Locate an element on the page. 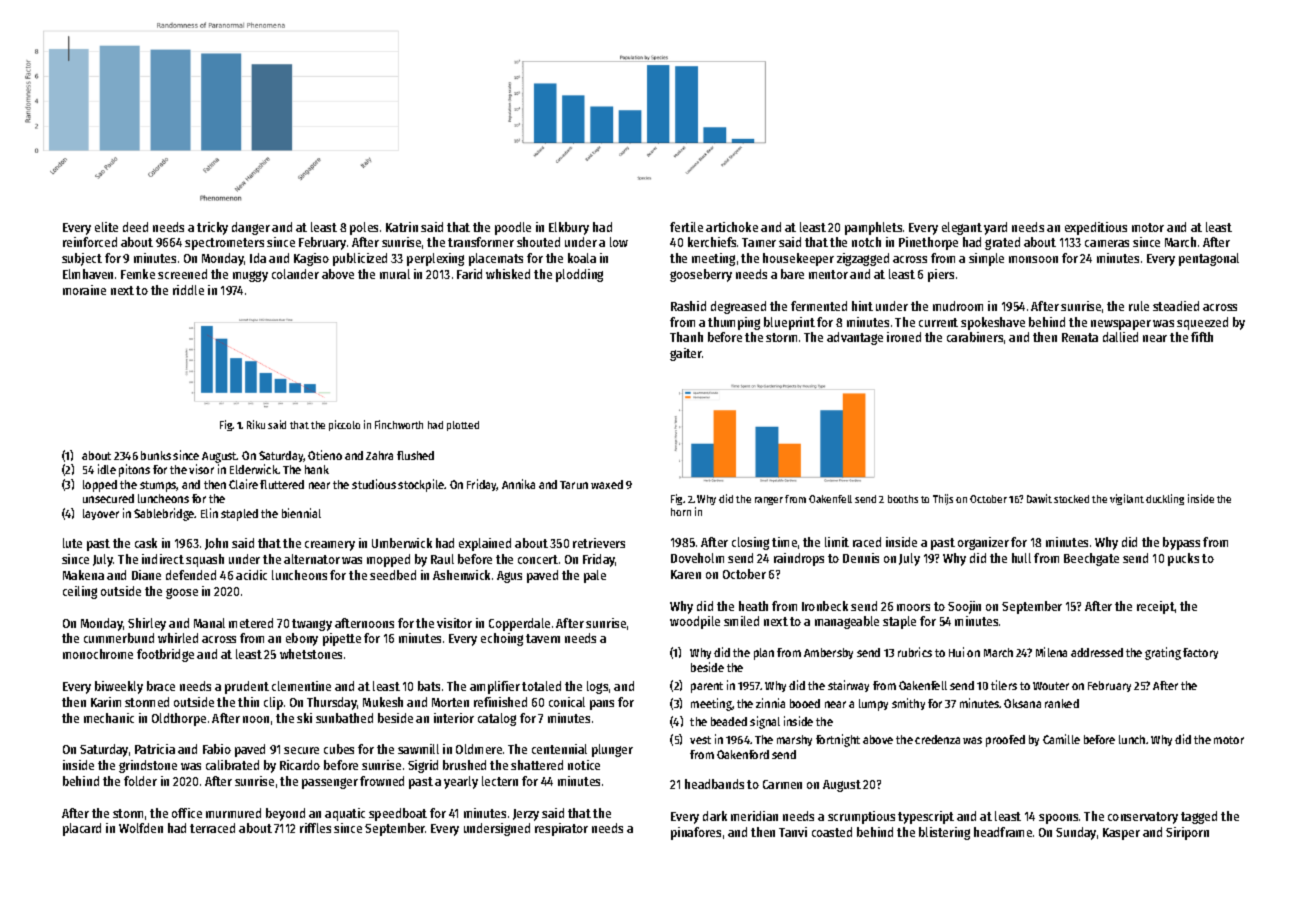 The height and width of the page is (924, 1308). artichoke is located at coordinates (732, 227).
